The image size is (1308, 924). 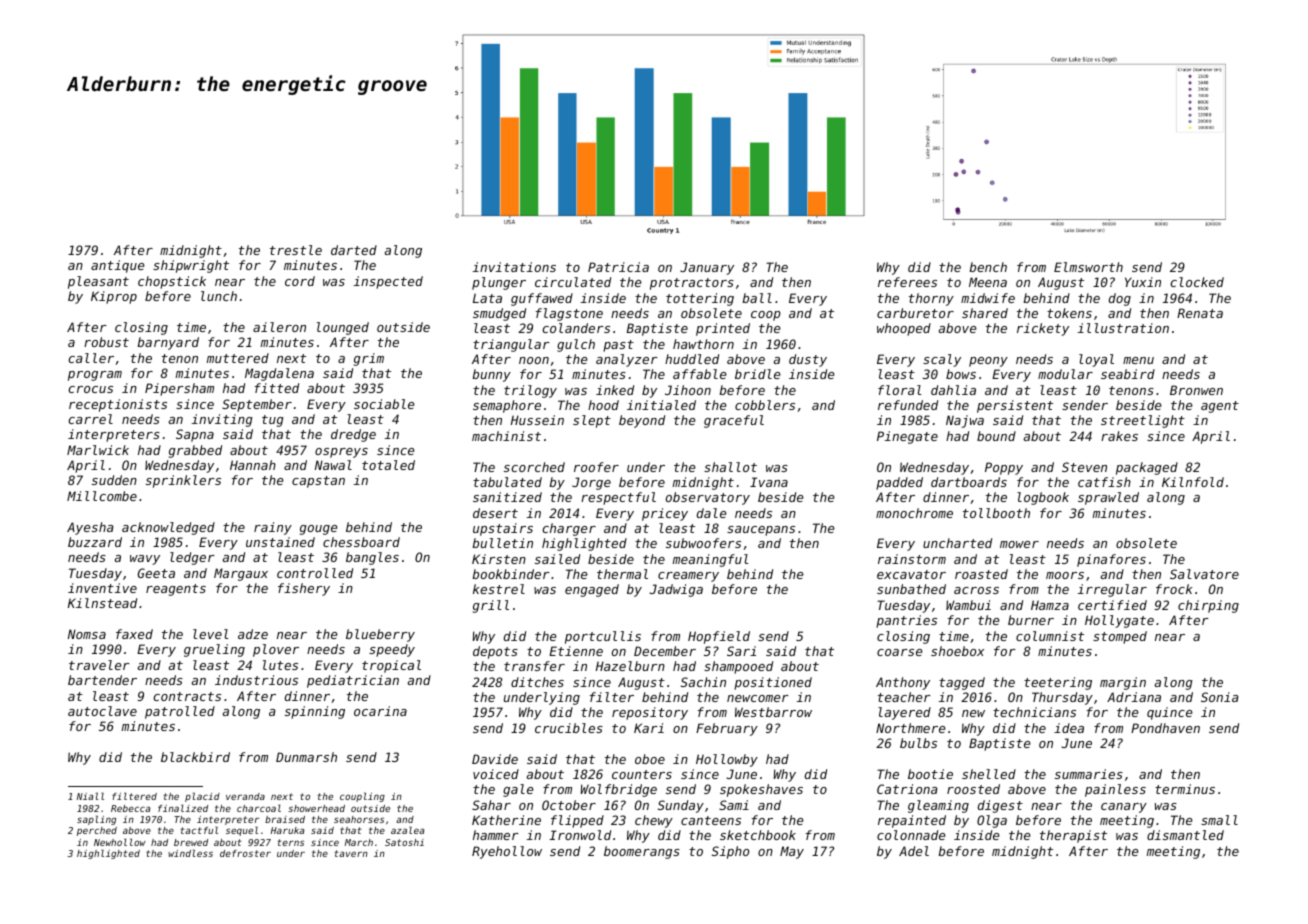 I want to click on blackbird, so click(x=195, y=757).
